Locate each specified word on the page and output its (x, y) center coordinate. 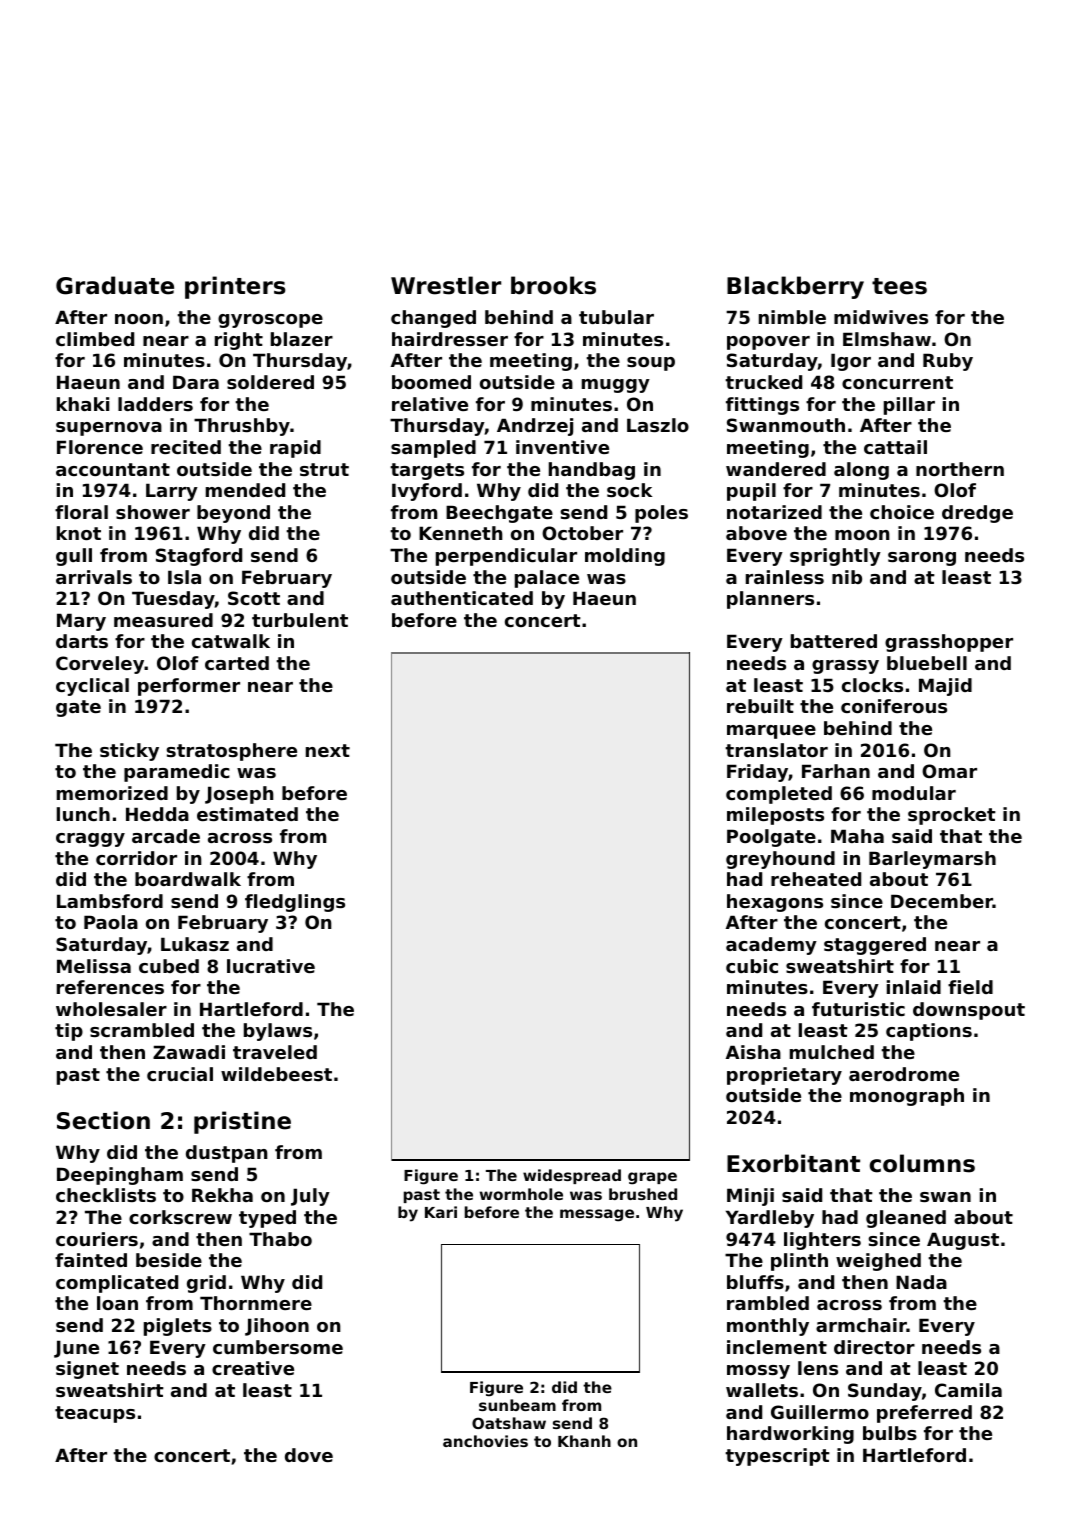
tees (899, 286)
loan (117, 1303)
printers (235, 287)
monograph (907, 1097)
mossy (758, 1372)
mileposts (775, 816)
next (328, 750)
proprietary (784, 1076)
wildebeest (276, 1074)
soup (651, 364)
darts (82, 641)
